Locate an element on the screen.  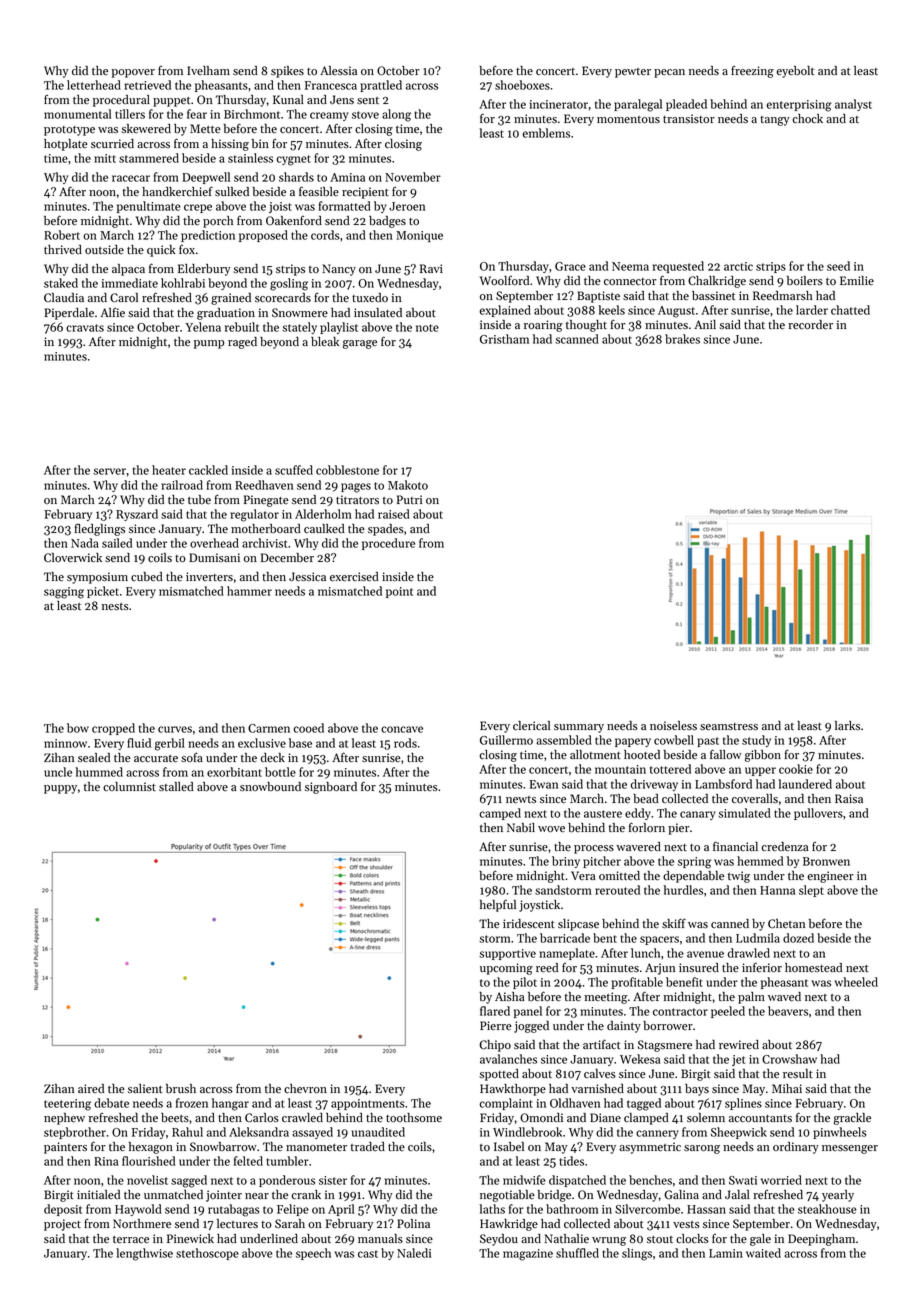
monumental is located at coordinates (77, 114).
